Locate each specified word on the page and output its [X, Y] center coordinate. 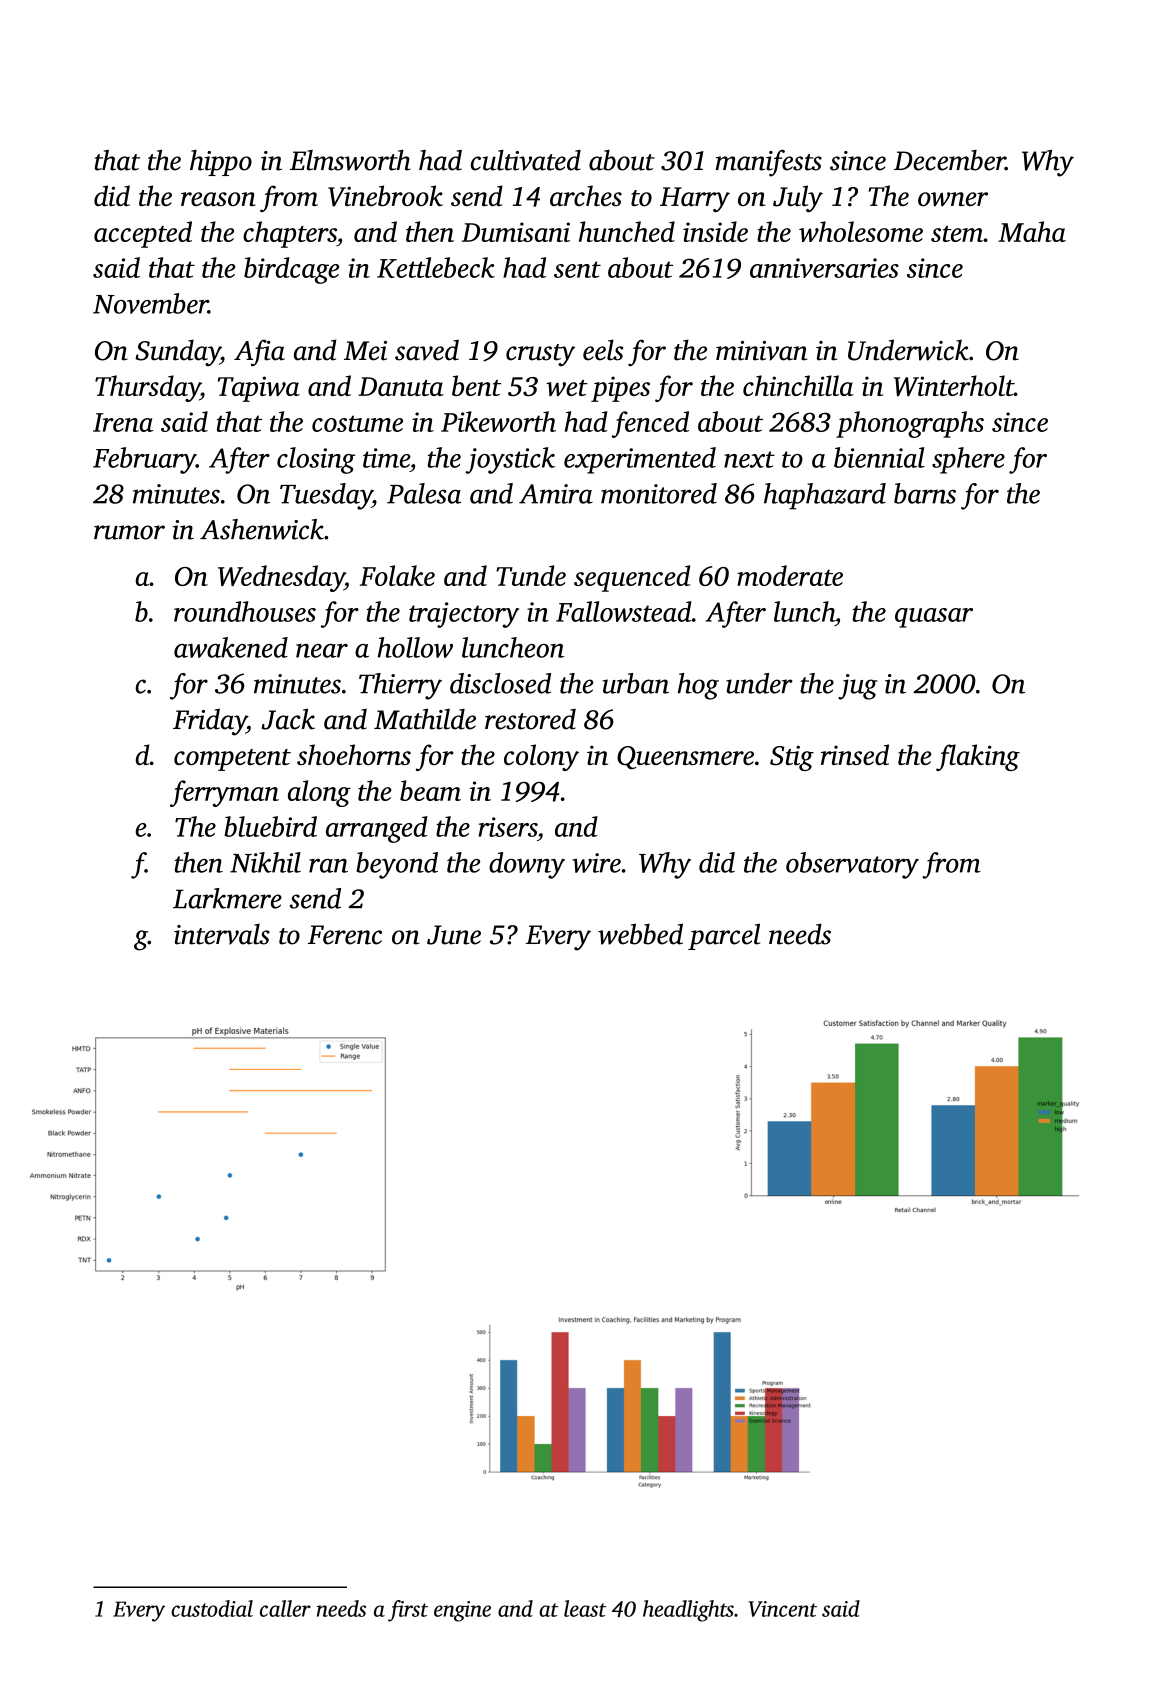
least [585, 1608]
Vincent [783, 1609]
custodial [212, 1608]
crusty [540, 355]
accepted [143, 234]
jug [858, 687]
